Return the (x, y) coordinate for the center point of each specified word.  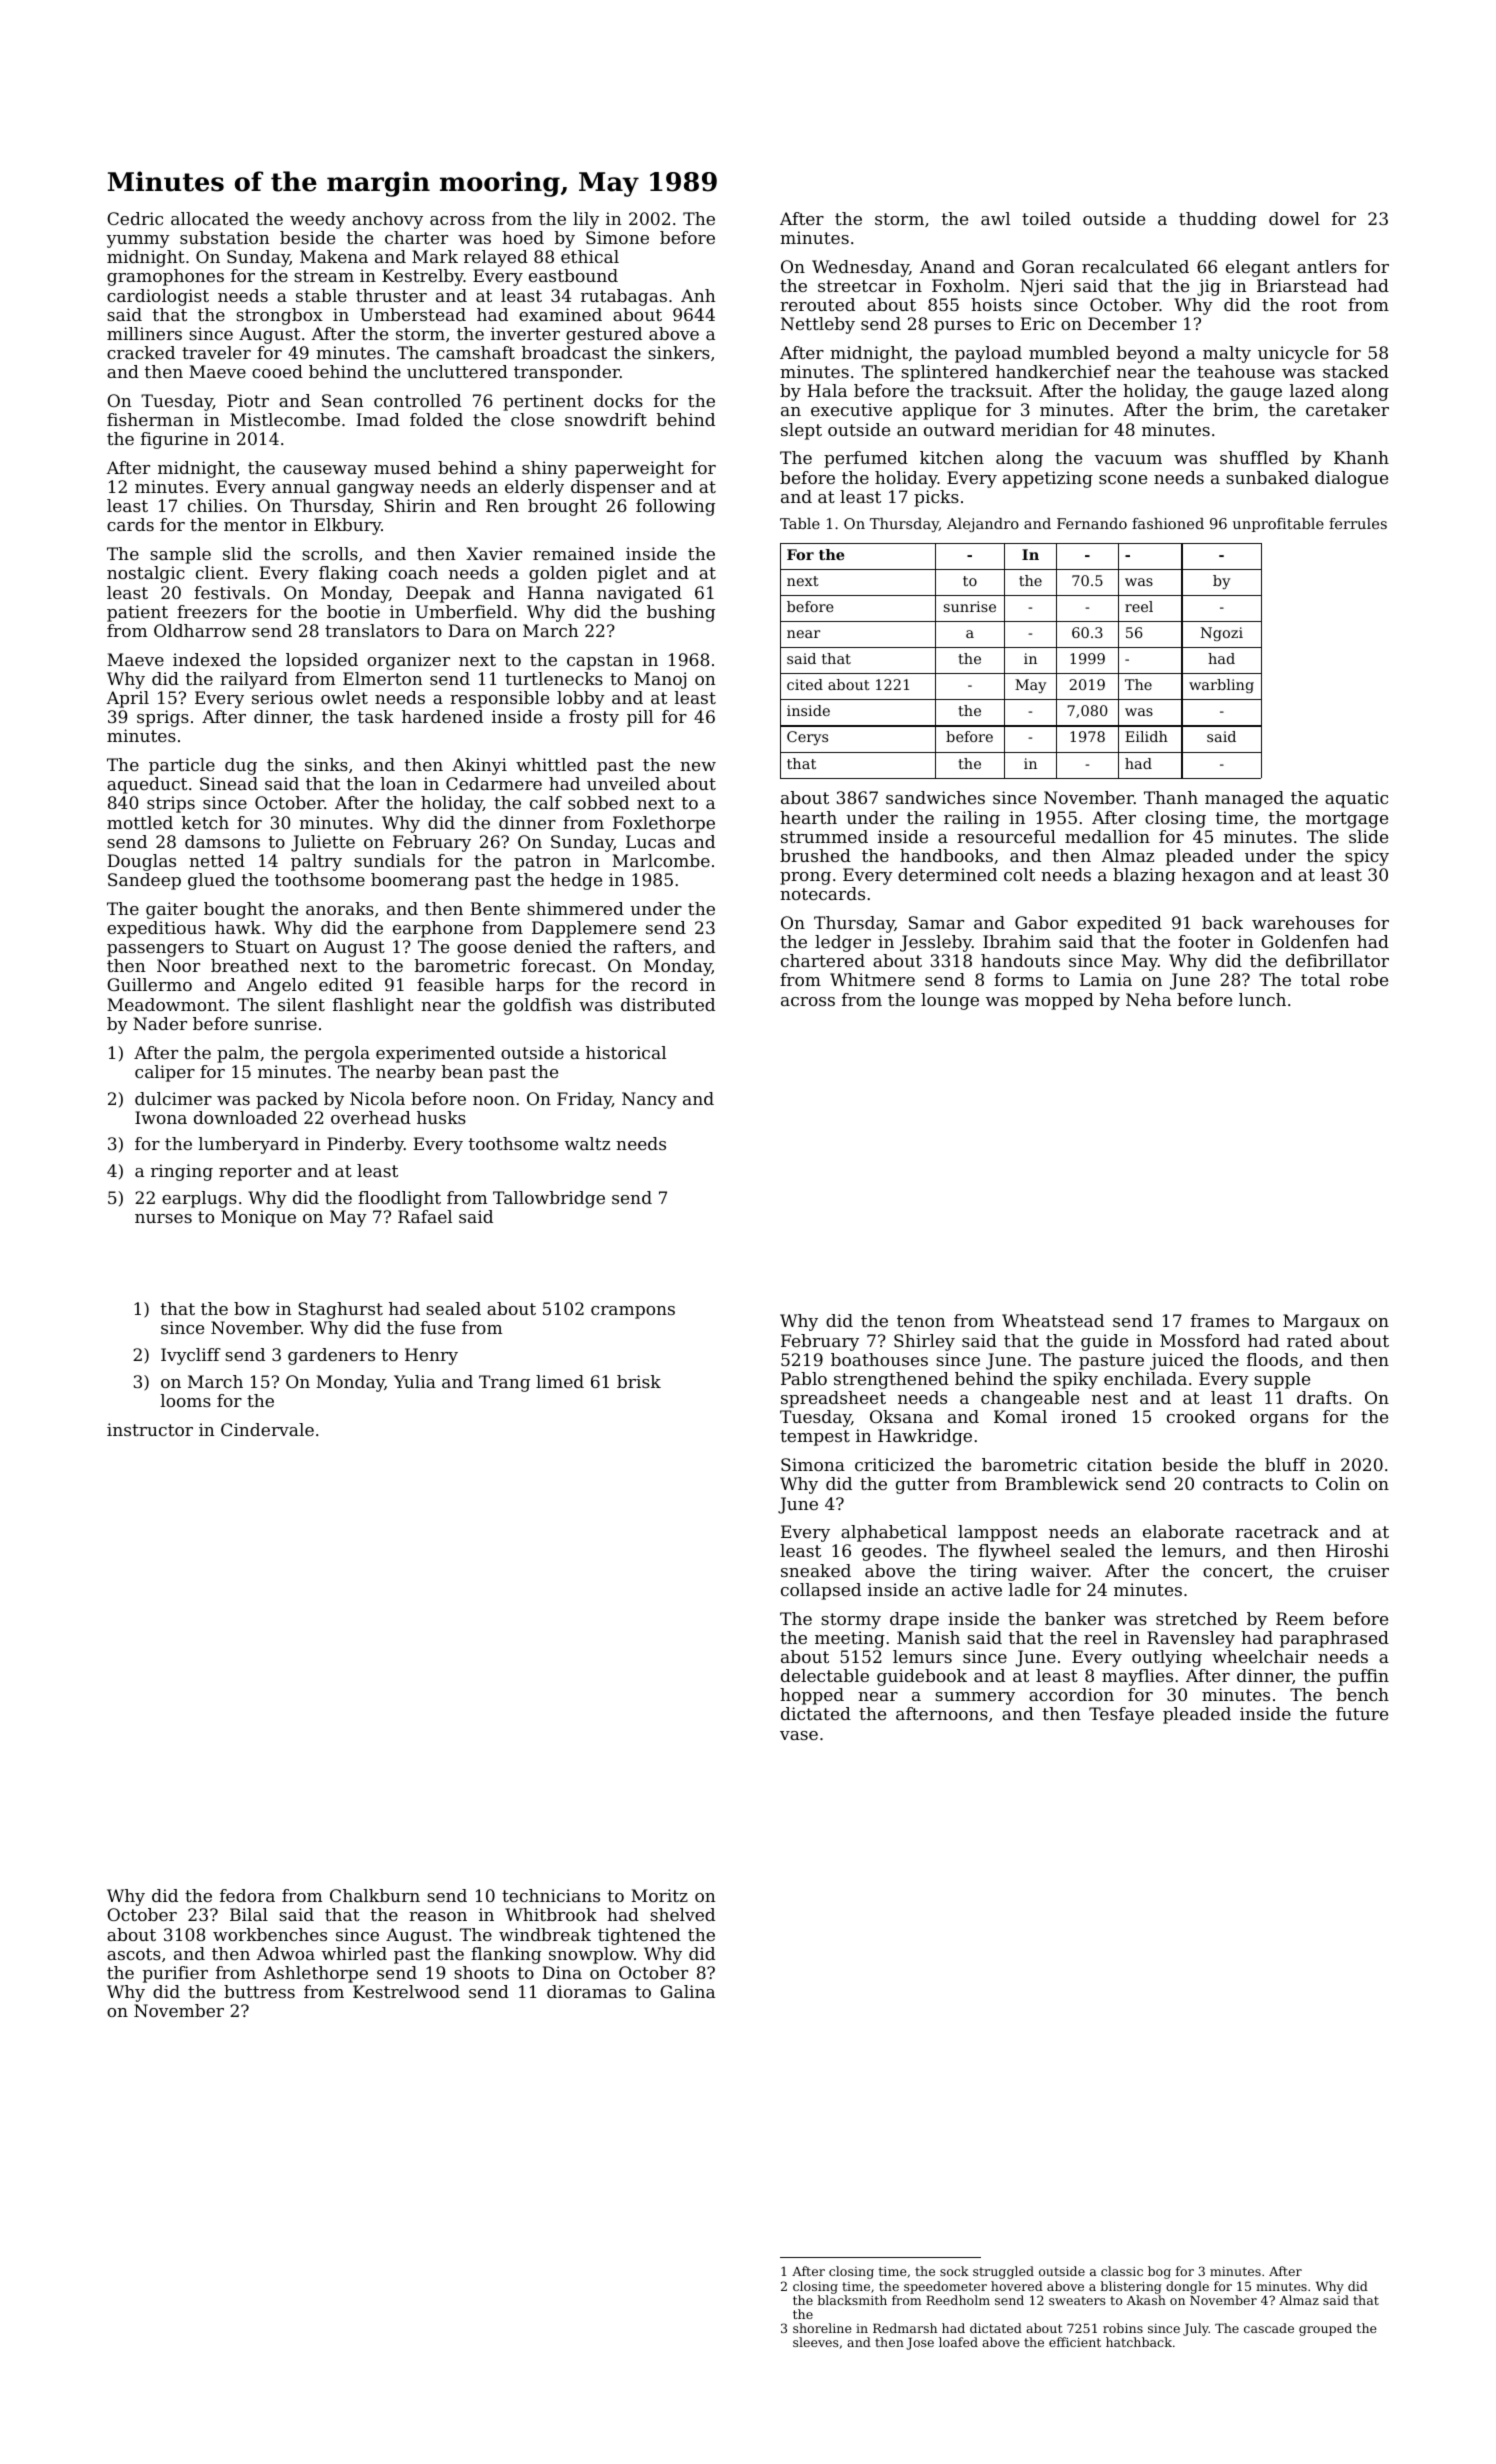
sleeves (816, 2342)
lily (586, 220)
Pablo (804, 1378)
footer (1204, 941)
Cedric (135, 218)
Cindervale (267, 1429)
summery (975, 1698)
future (1362, 1713)
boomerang (420, 881)
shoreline (822, 2328)
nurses (163, 1218)
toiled (1046, 218)
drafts (1322, 1397)
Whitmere (872, 979)
